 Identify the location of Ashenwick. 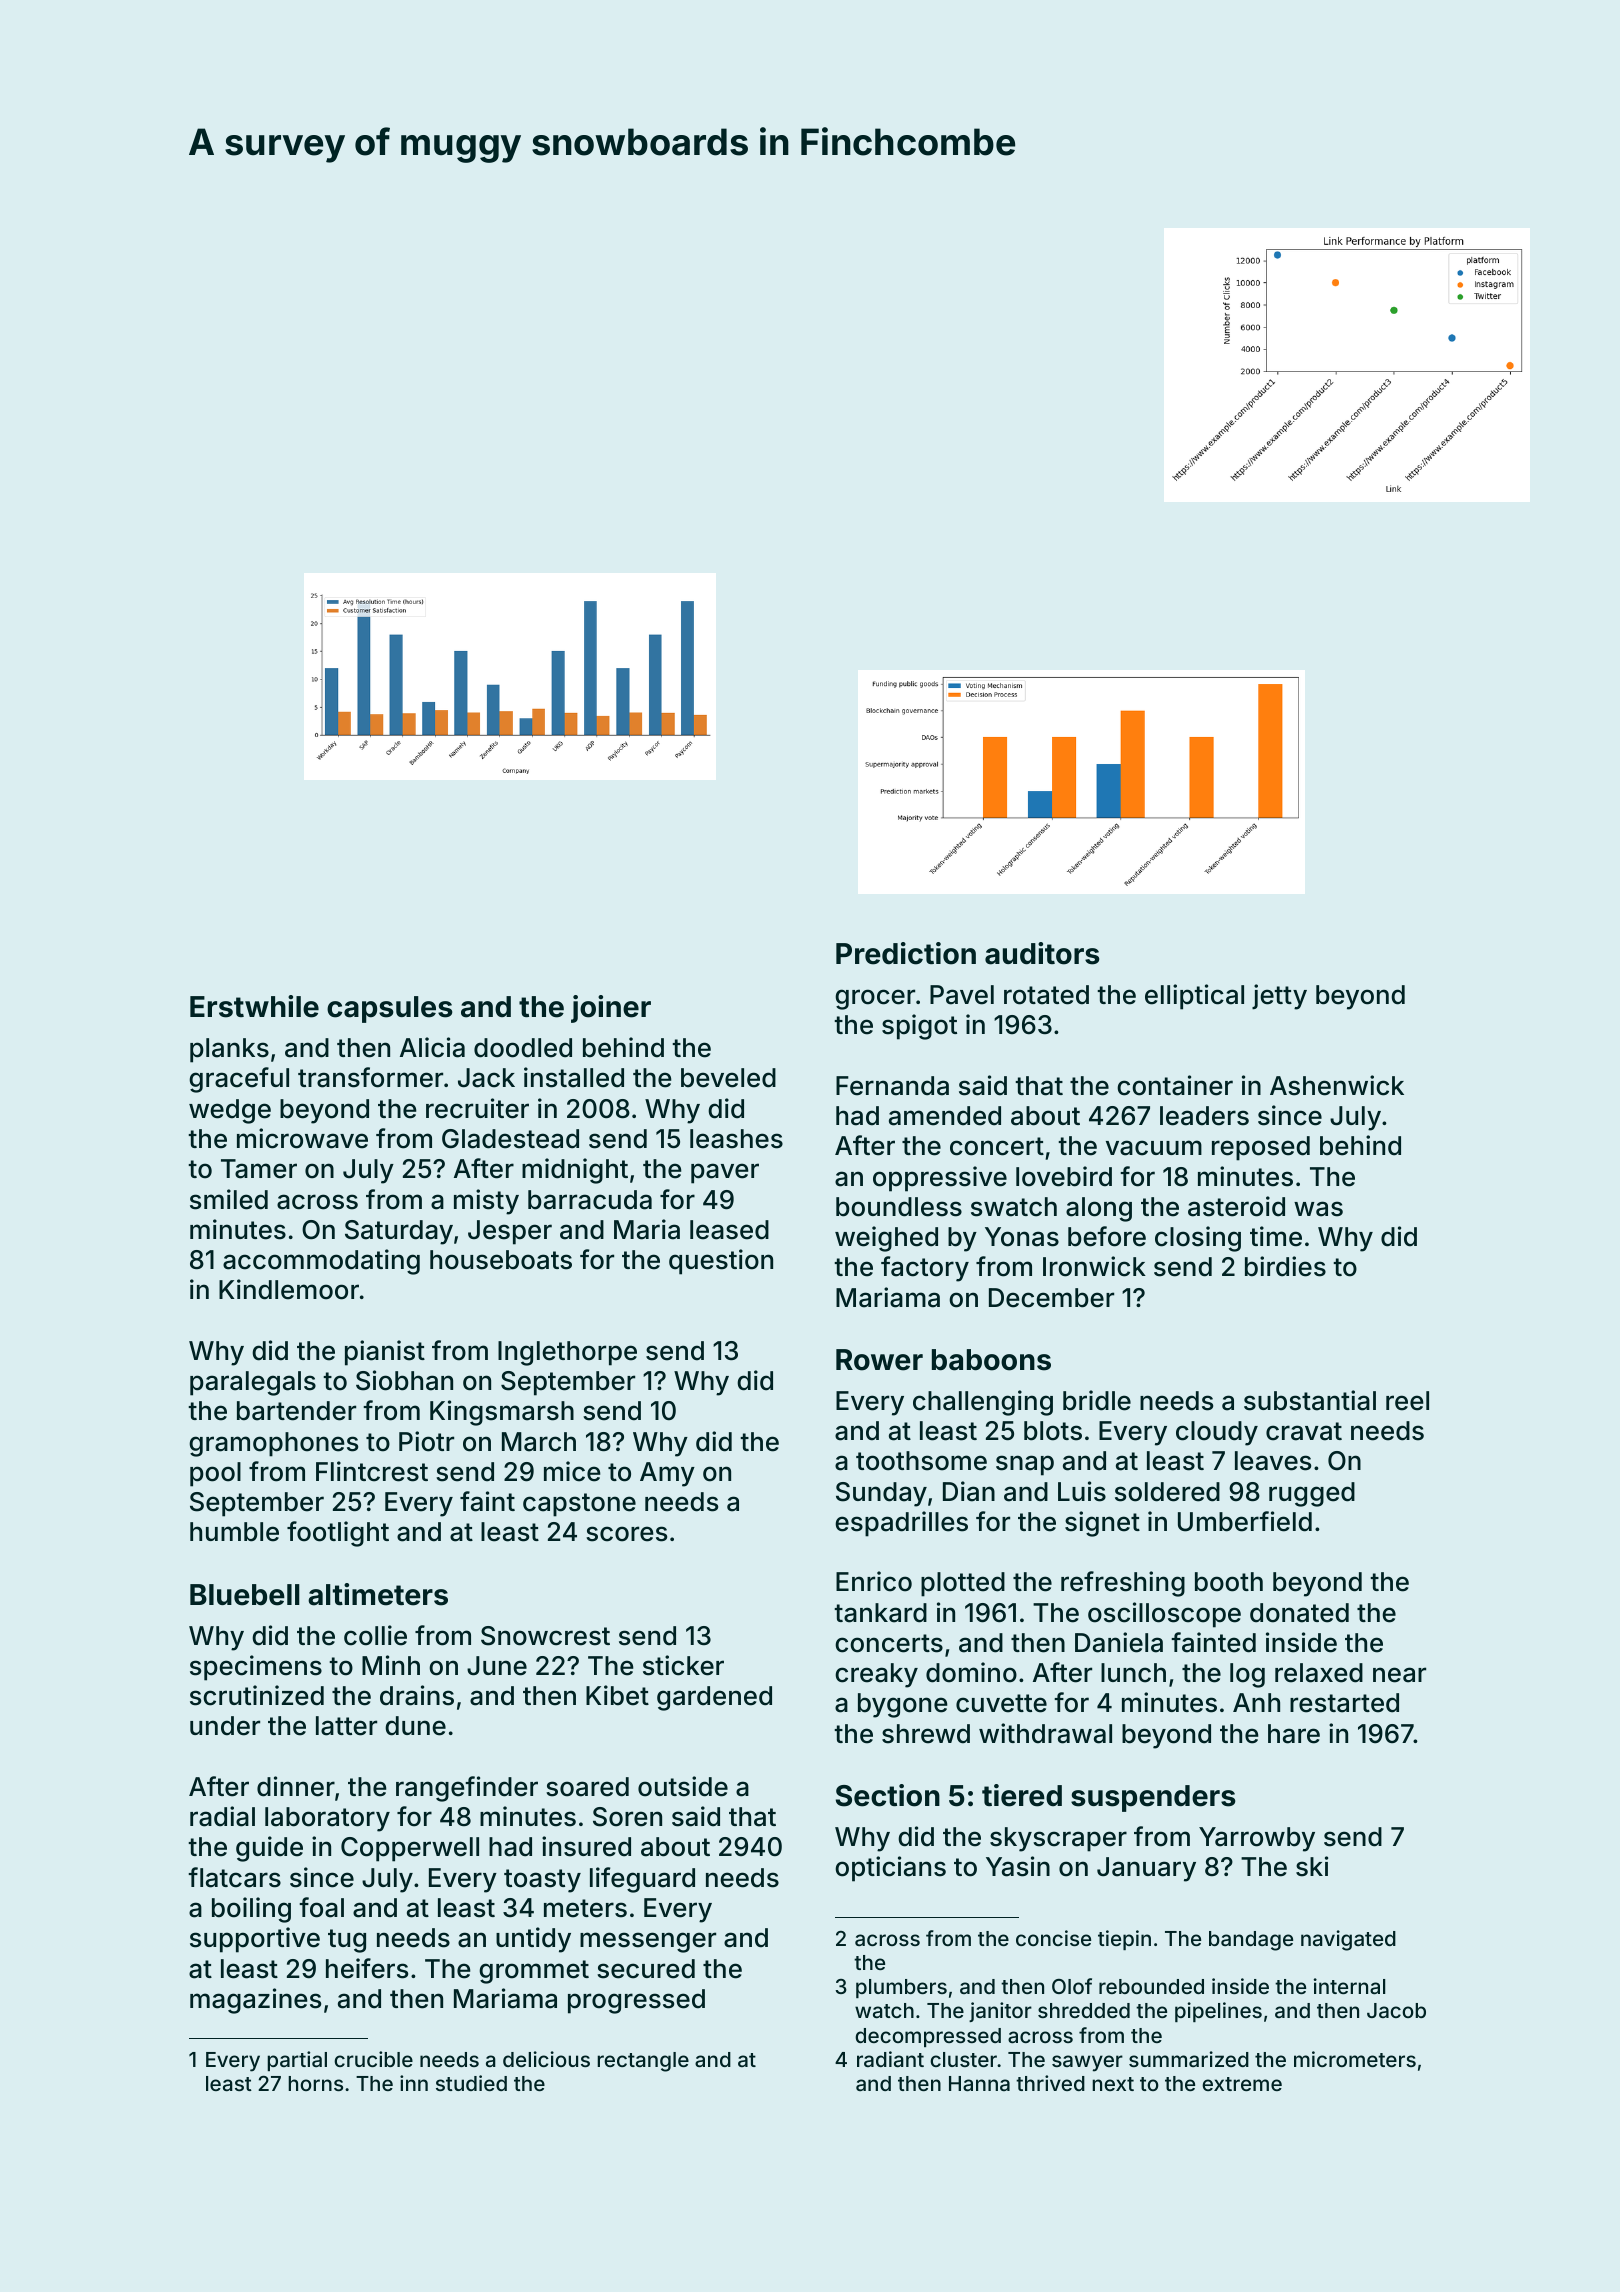
(1337, 1085).
